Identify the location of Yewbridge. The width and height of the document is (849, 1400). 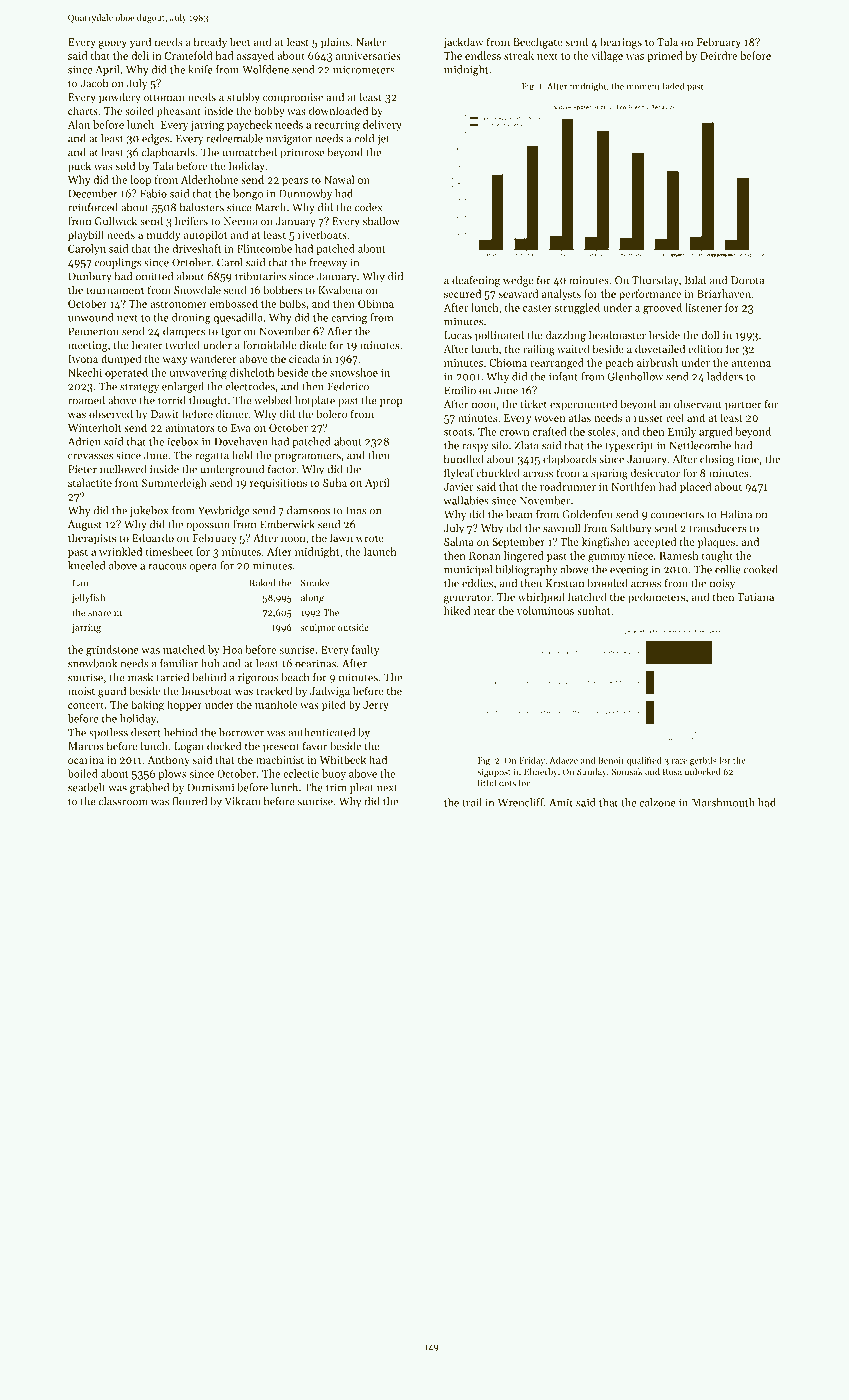
(223, 511).
